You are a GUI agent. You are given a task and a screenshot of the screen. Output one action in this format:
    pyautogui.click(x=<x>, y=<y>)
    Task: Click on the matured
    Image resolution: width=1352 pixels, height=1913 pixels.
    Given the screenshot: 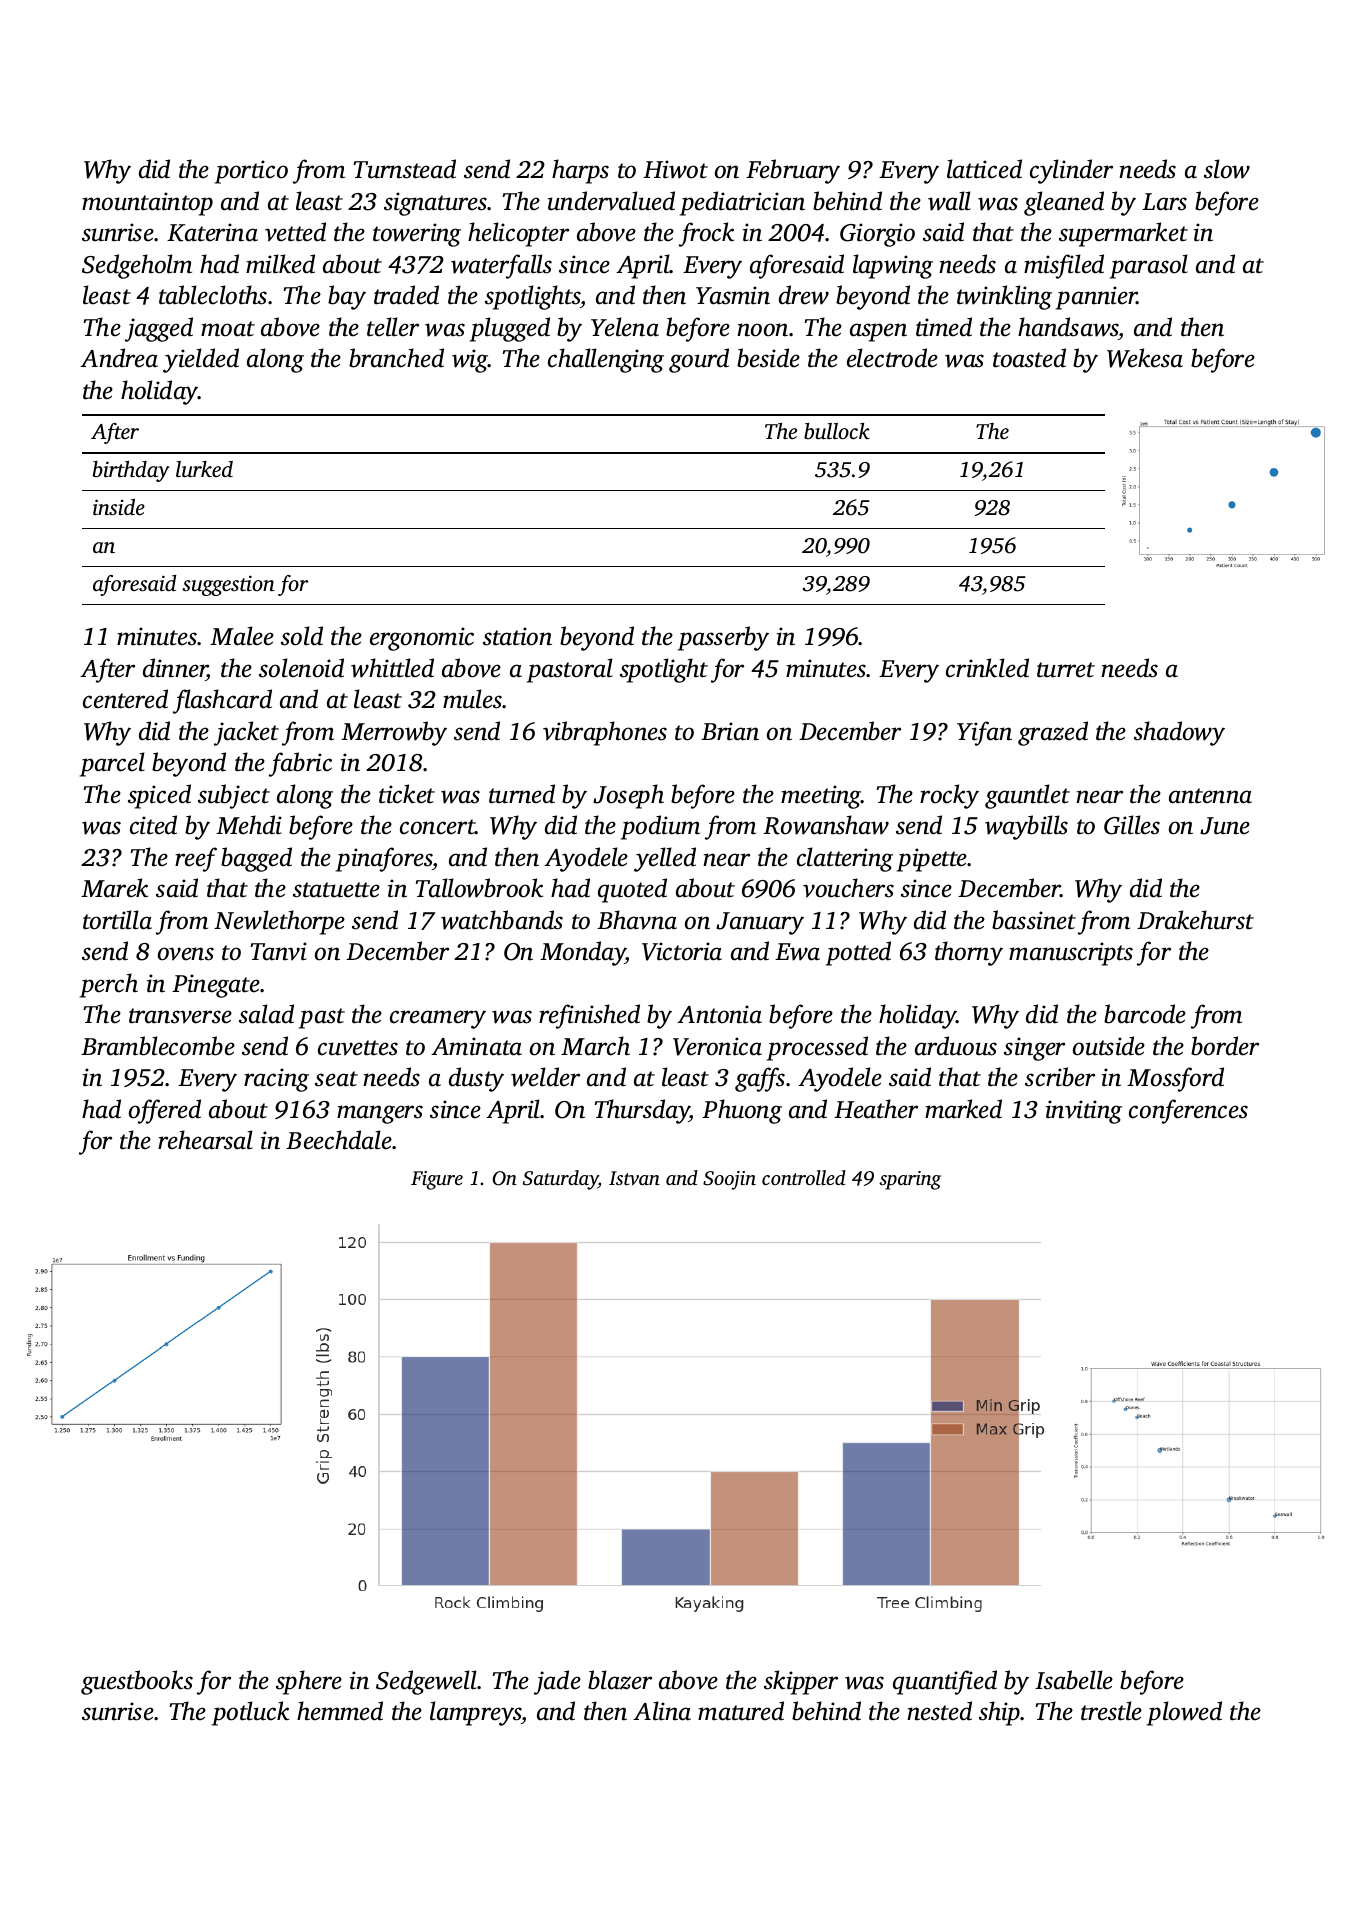 What is the action you would take?
    pyautogui.click(x=741, y=1711)
